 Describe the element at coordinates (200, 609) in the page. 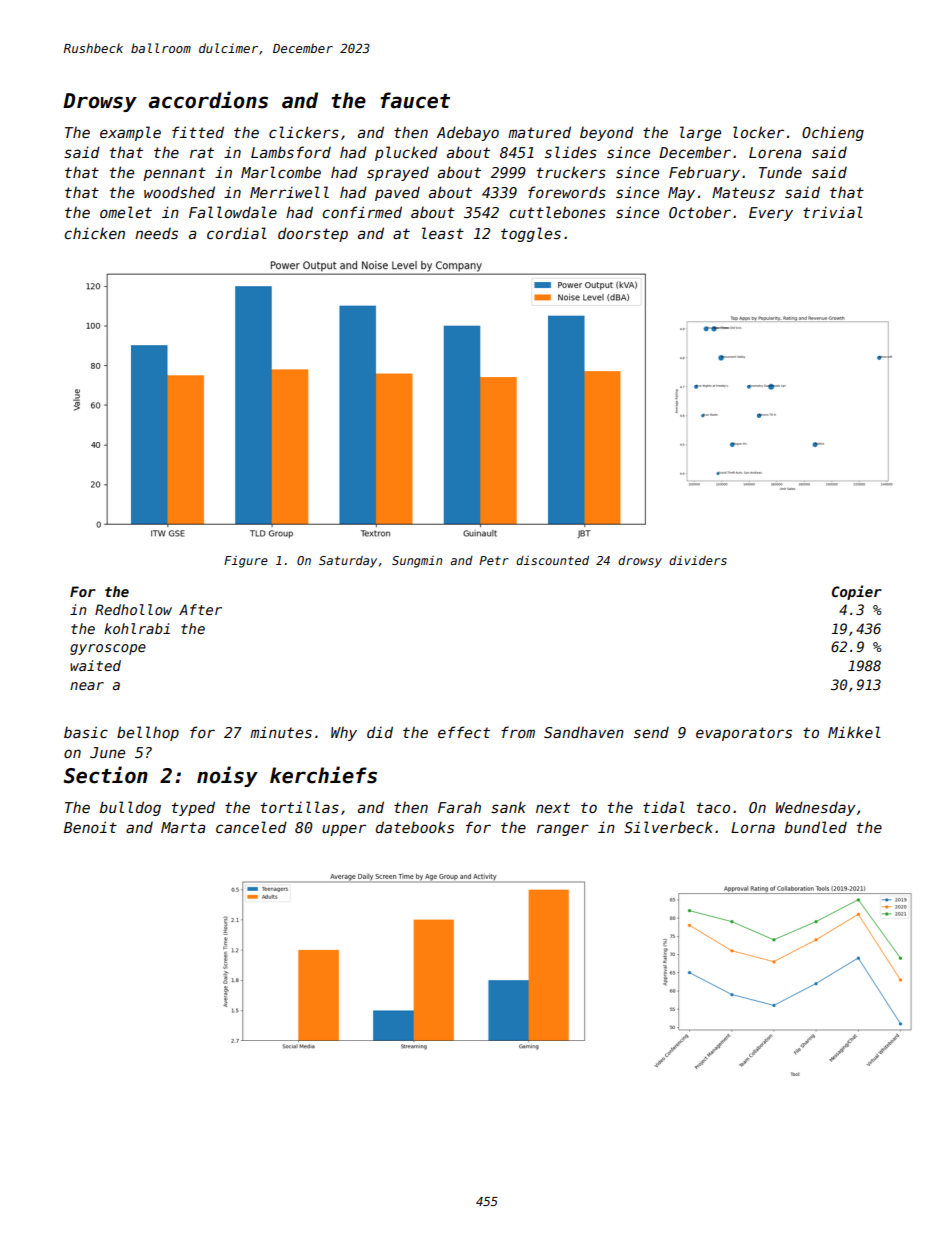

I see `After` at that location.
